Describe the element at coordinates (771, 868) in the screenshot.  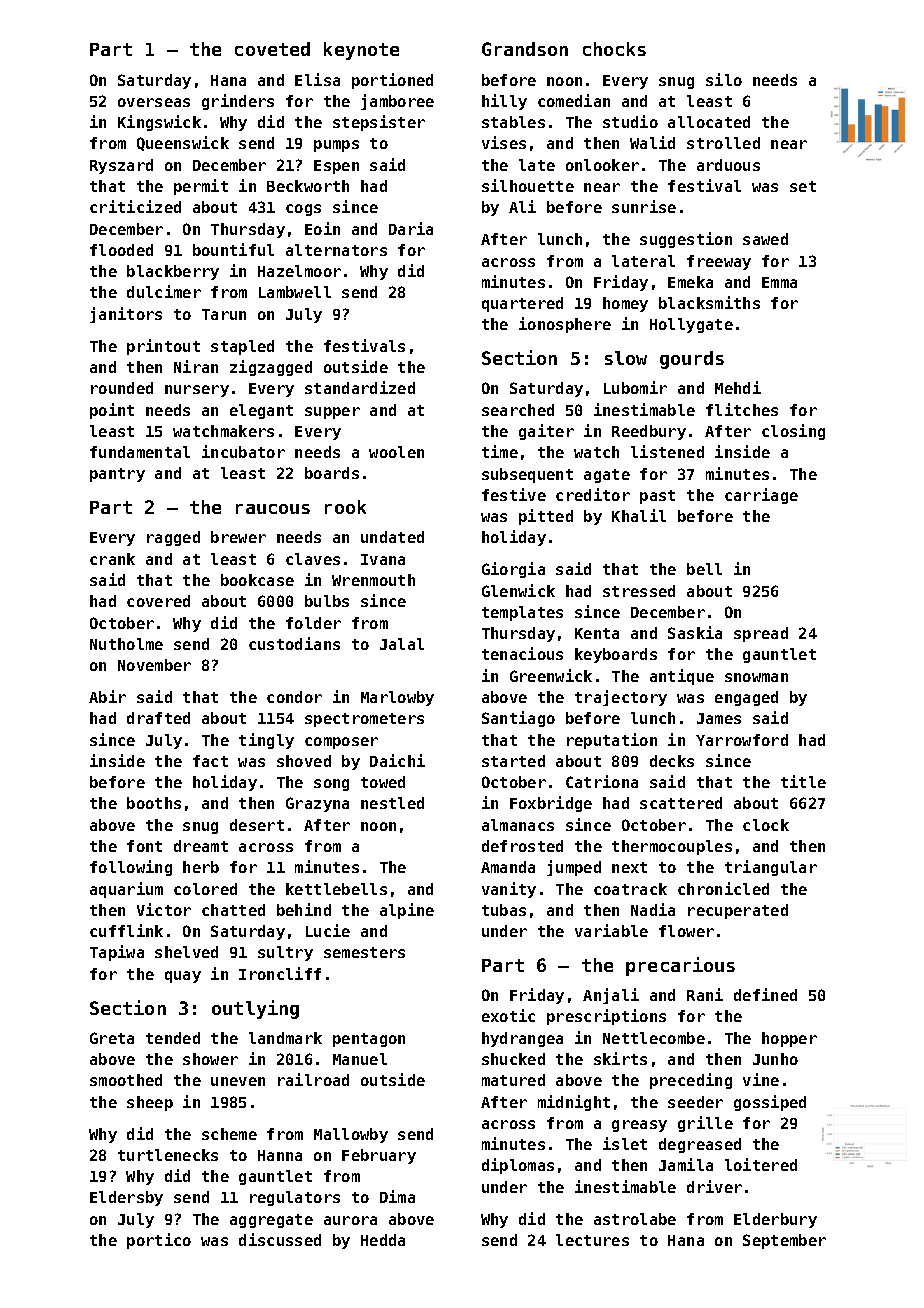
I see `triangular` at that location.
